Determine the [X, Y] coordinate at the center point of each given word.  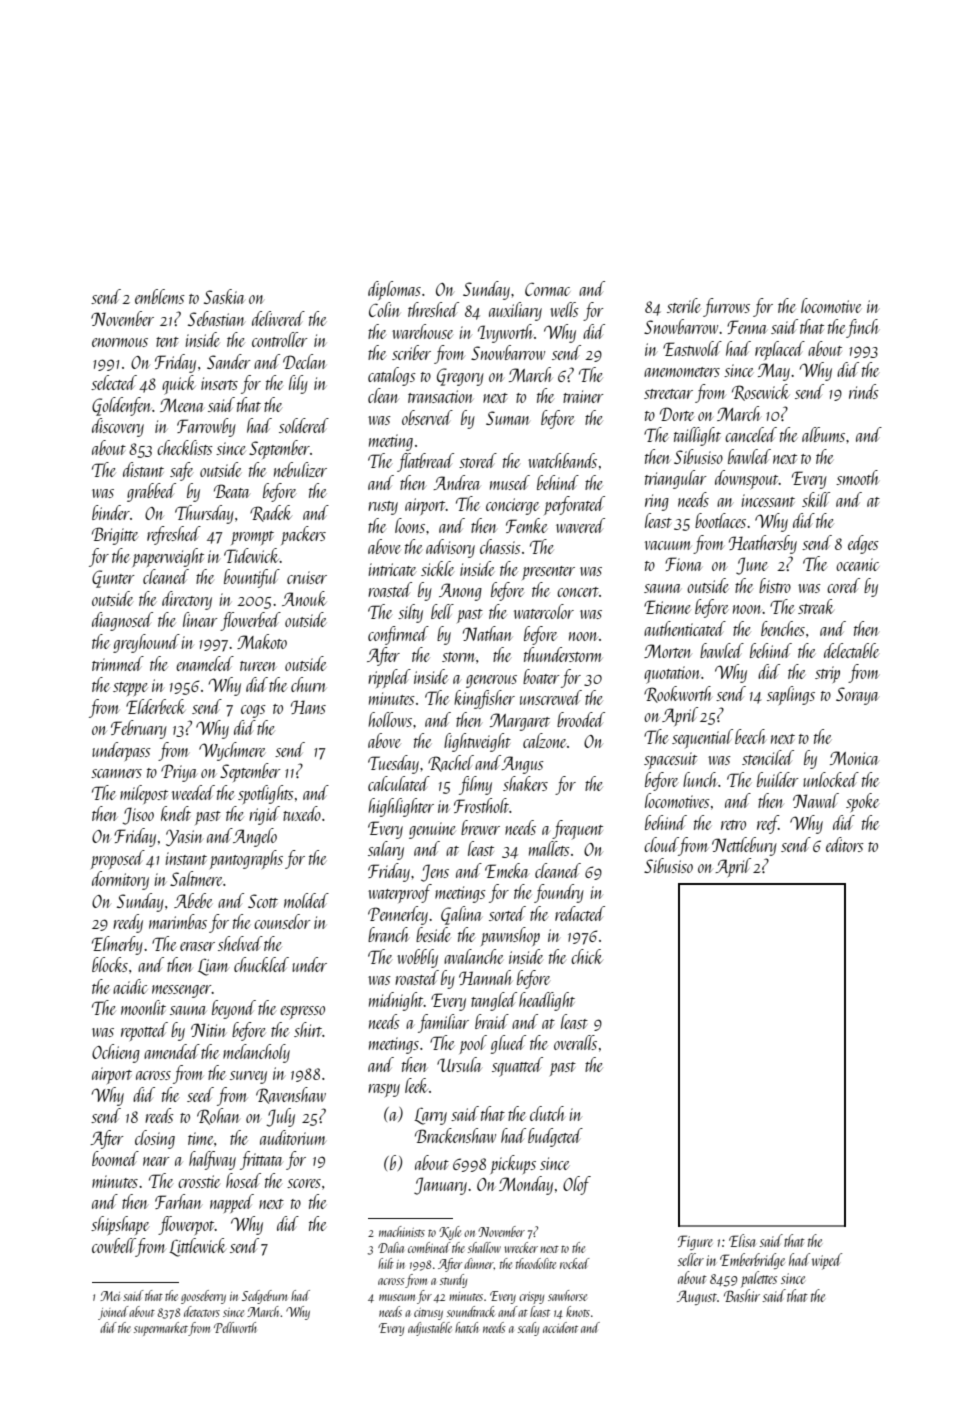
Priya [179, 773]
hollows [390, 719]
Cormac [547, 289]
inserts [219, 383]
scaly [528, 1329]
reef [768, 824]
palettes [759, 1279]
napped [232, 1203]
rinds [864, 391]
